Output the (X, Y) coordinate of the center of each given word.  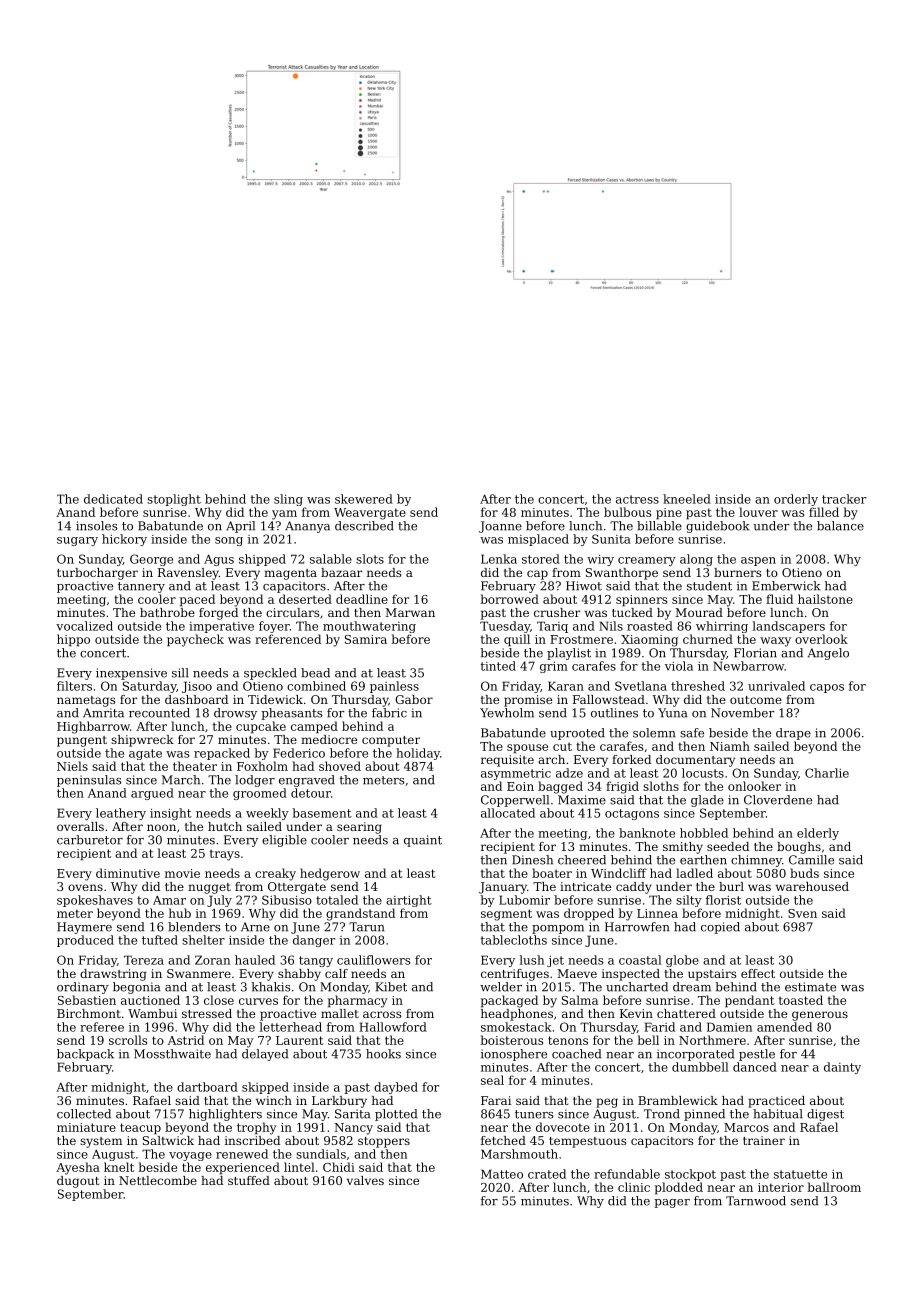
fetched (503, 1140)
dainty (842, 1068)
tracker (844, 499)
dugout (78, 1182)
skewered (364, 499)
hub (180, 913)
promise (528, 701)
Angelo (828, 654)
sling (288, 500)
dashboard (196, 699)
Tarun (366, 927)
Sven (802, 913)
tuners (534, 1114)
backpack (85, 1055)
